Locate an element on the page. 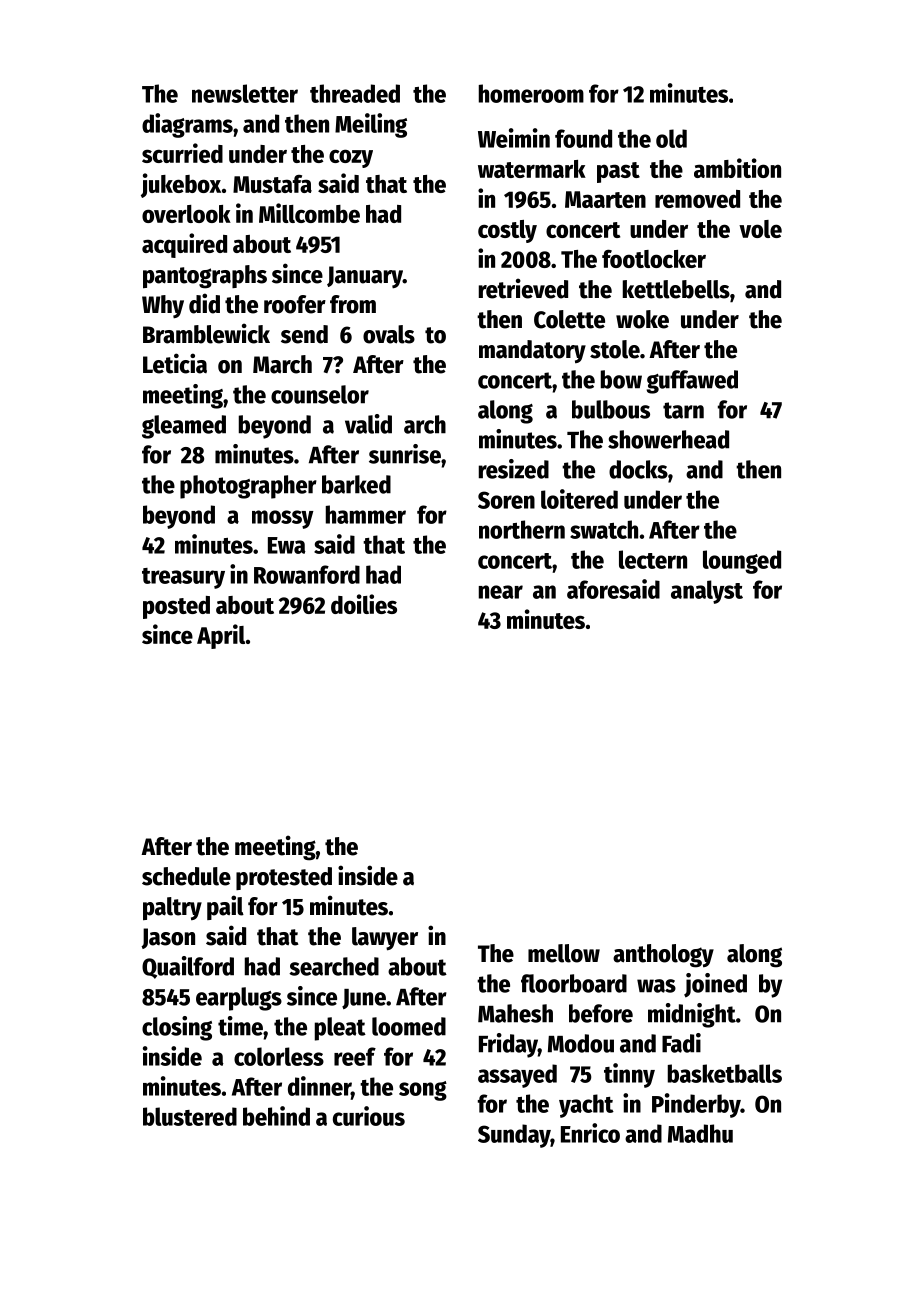 The width and height of the image is (924, 1311). protested is located at coordinates (284, 878).
